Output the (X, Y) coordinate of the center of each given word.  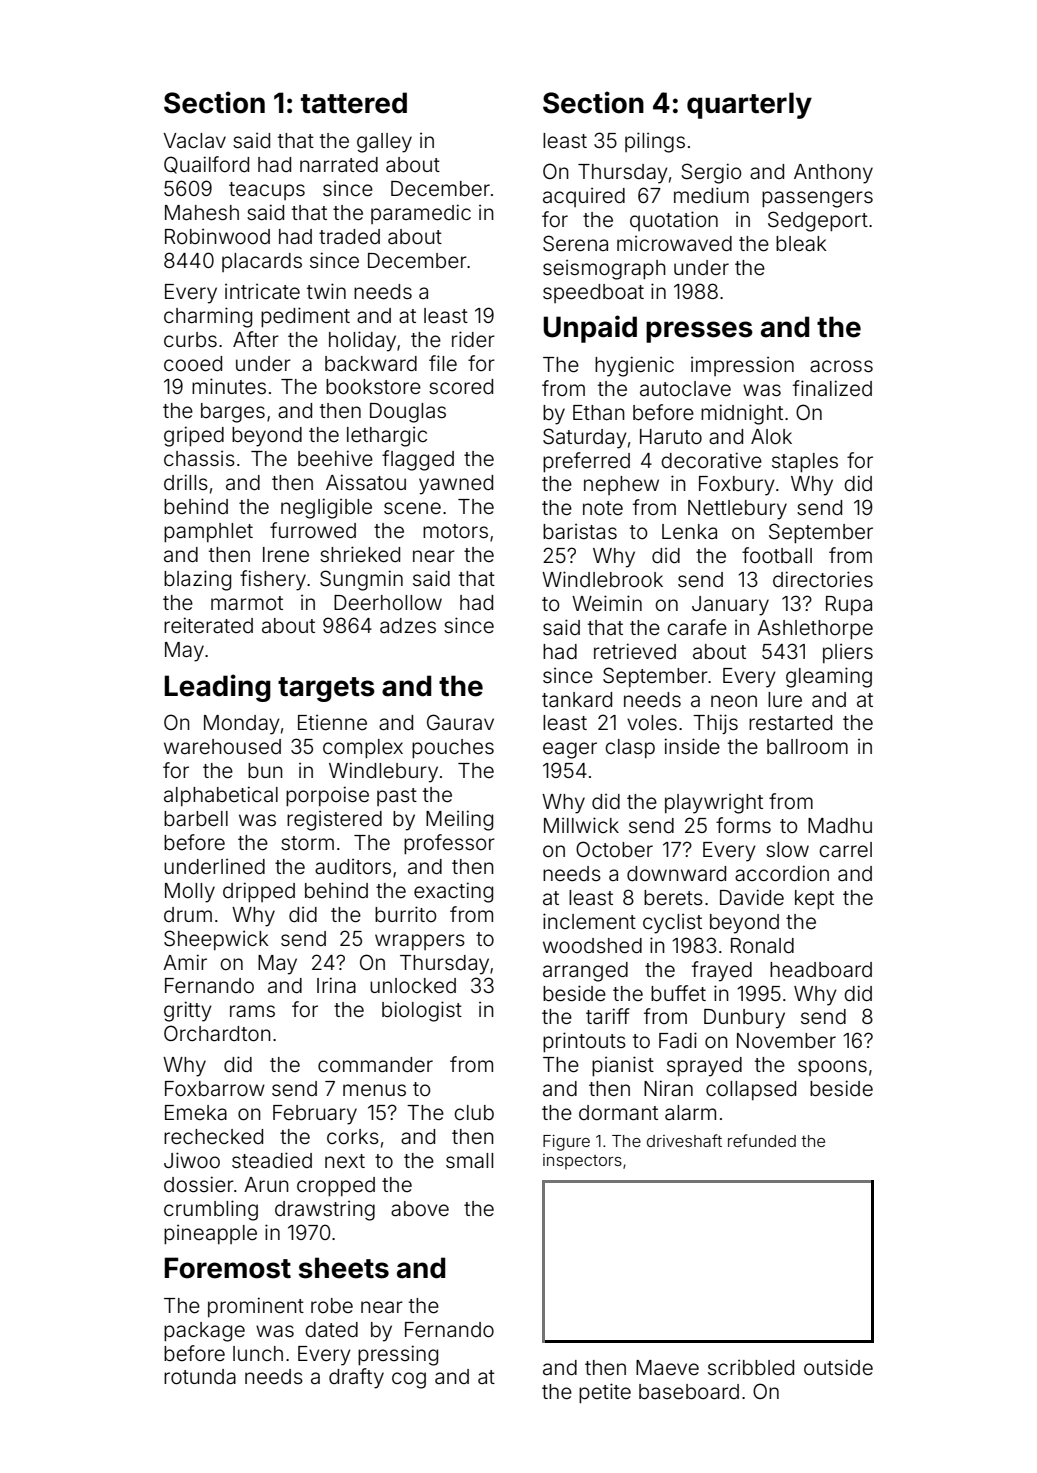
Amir (185, 962)
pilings (655, 142)
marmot (247, 603)
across (841, 366)
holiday (362, 341)
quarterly (749, 105)
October (614, 849)
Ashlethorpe (815, 630)
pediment (305, 317)
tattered (354, 103)
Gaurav (460, 722)
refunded (762, 1140)
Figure (566, 1143)
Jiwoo (192, 1160)
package (204, 1332)
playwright (714, 804)
